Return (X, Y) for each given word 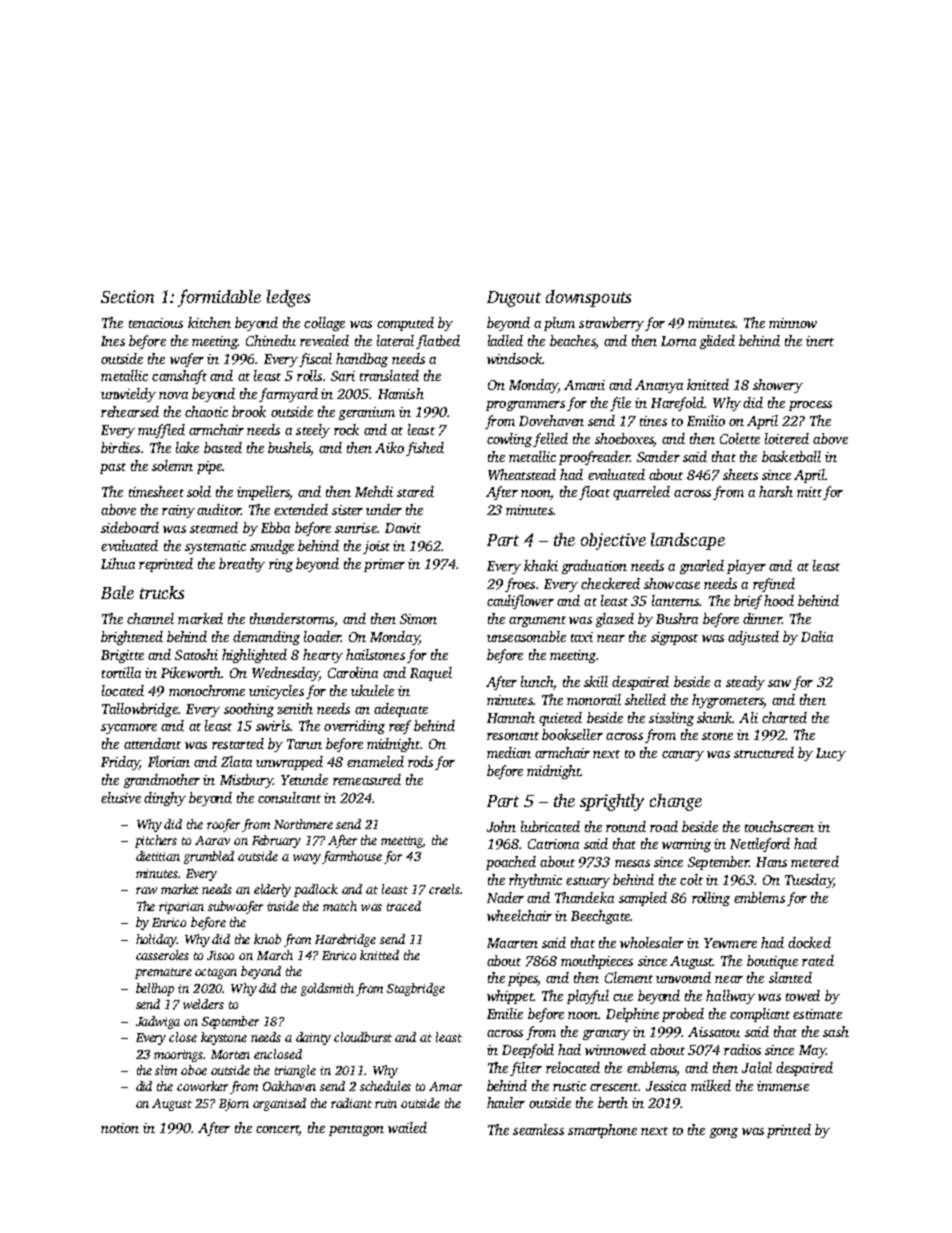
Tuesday (809, 881)
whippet (510, 997)
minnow (793, 323)
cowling (509, 440)
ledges (288, 298)
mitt (809, 492)
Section (127, 296)
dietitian (158, 856)
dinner (762, 618)
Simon (418, 619)
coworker (202, 1086)
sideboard (130, 527)
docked (809, 942)
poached (511, 863)
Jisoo (220, 955)
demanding (266, 638)
